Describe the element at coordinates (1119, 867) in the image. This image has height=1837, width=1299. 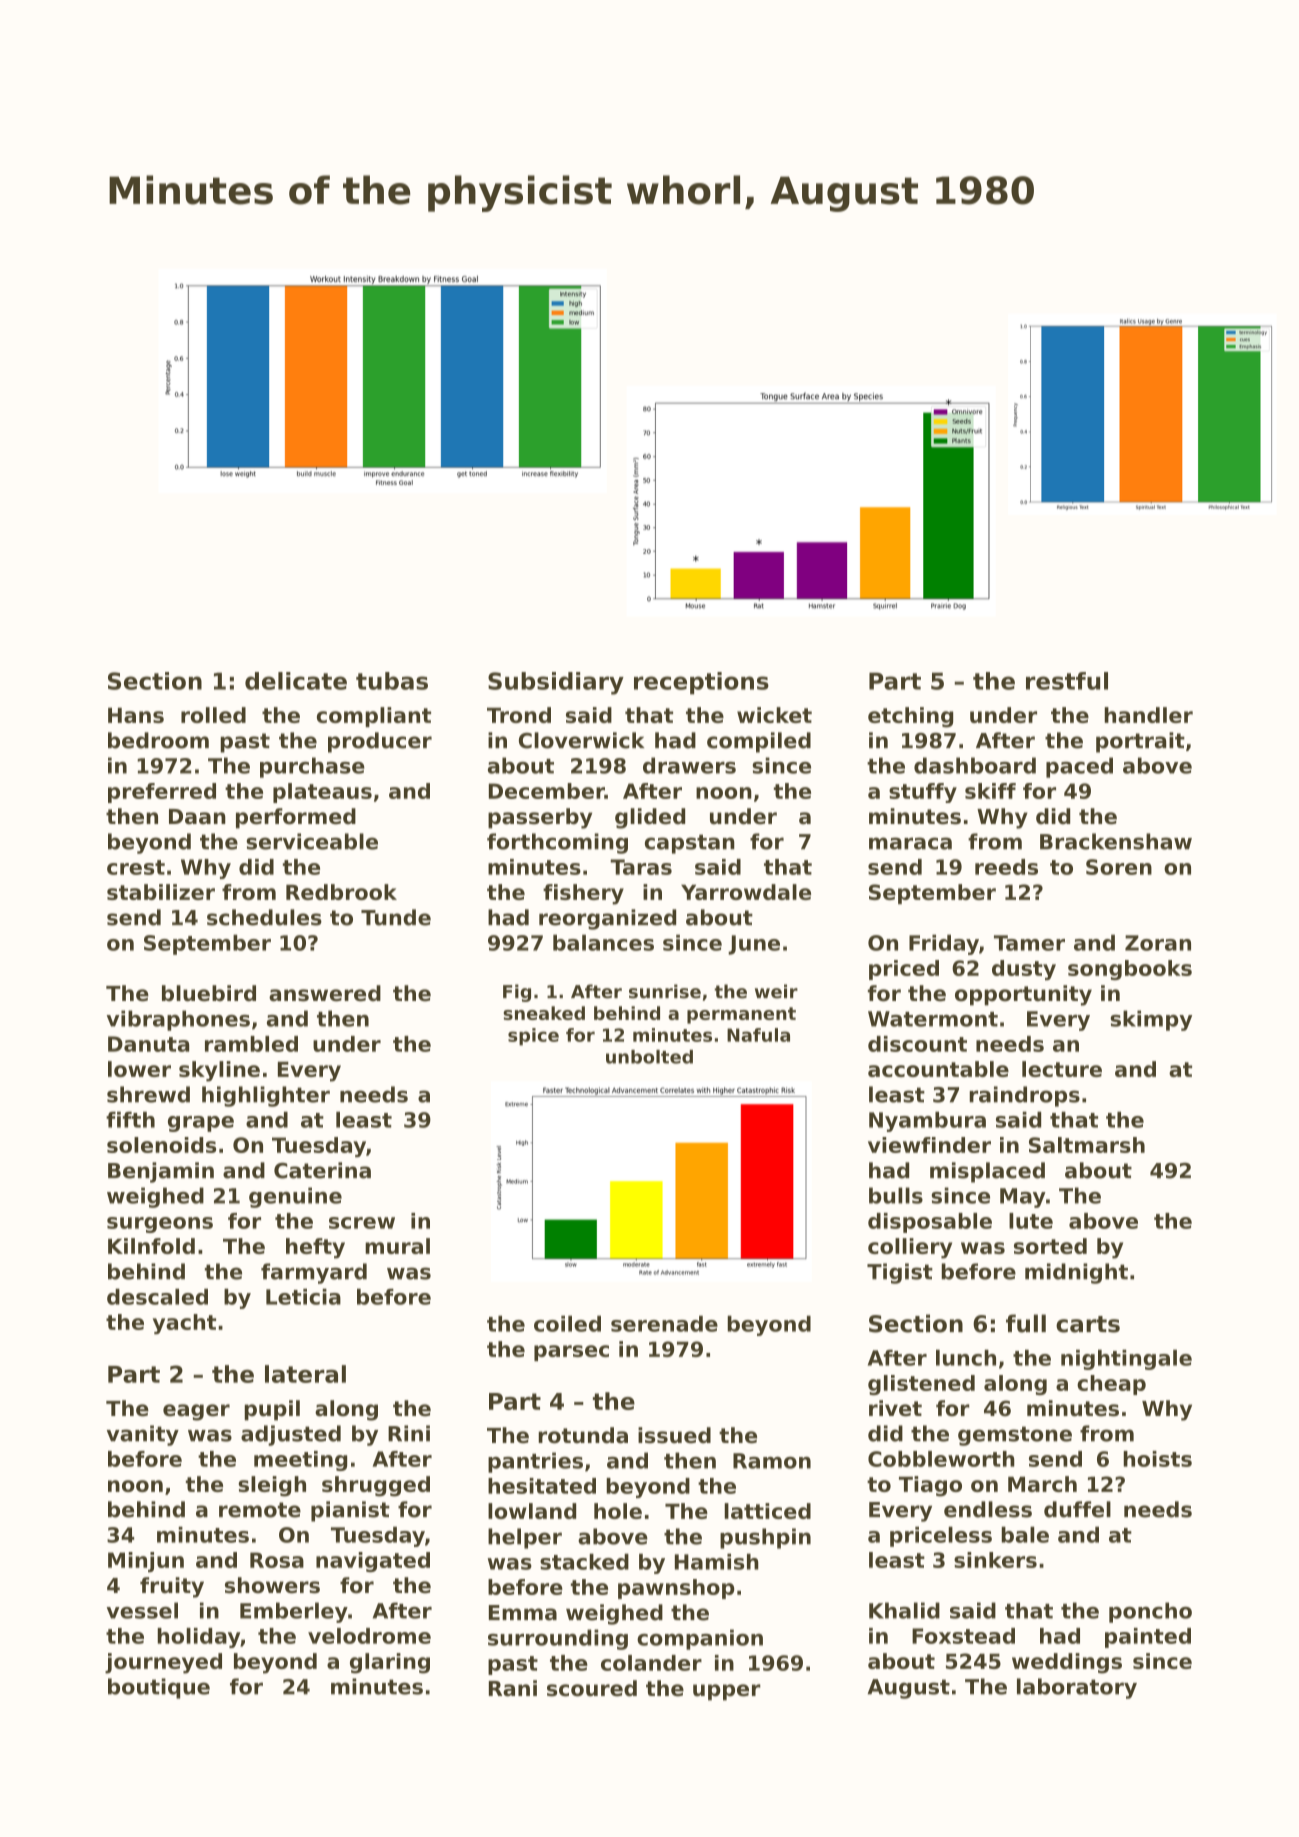
I see `Soren` at that location.
